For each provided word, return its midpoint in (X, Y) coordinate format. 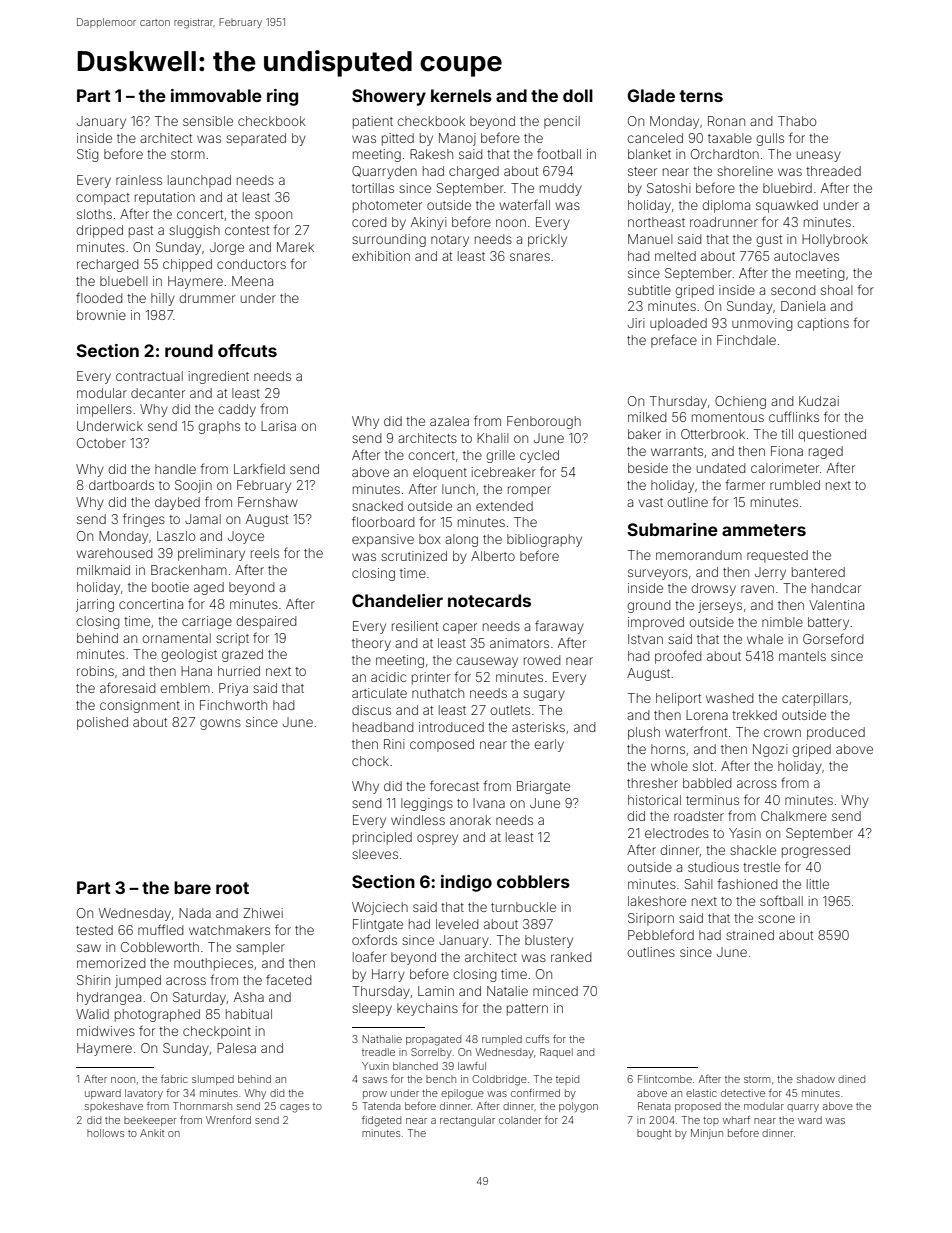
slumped (213, 1080)
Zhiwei (263, 913)
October (101, 443)
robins (95, 671)
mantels (802, 656)
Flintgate (378, 925)
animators (519, 643)
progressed (816, 851)
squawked (787, 206)
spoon (273, 216)
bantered (818, 572)
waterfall (524, 204)
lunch (458, 489)
